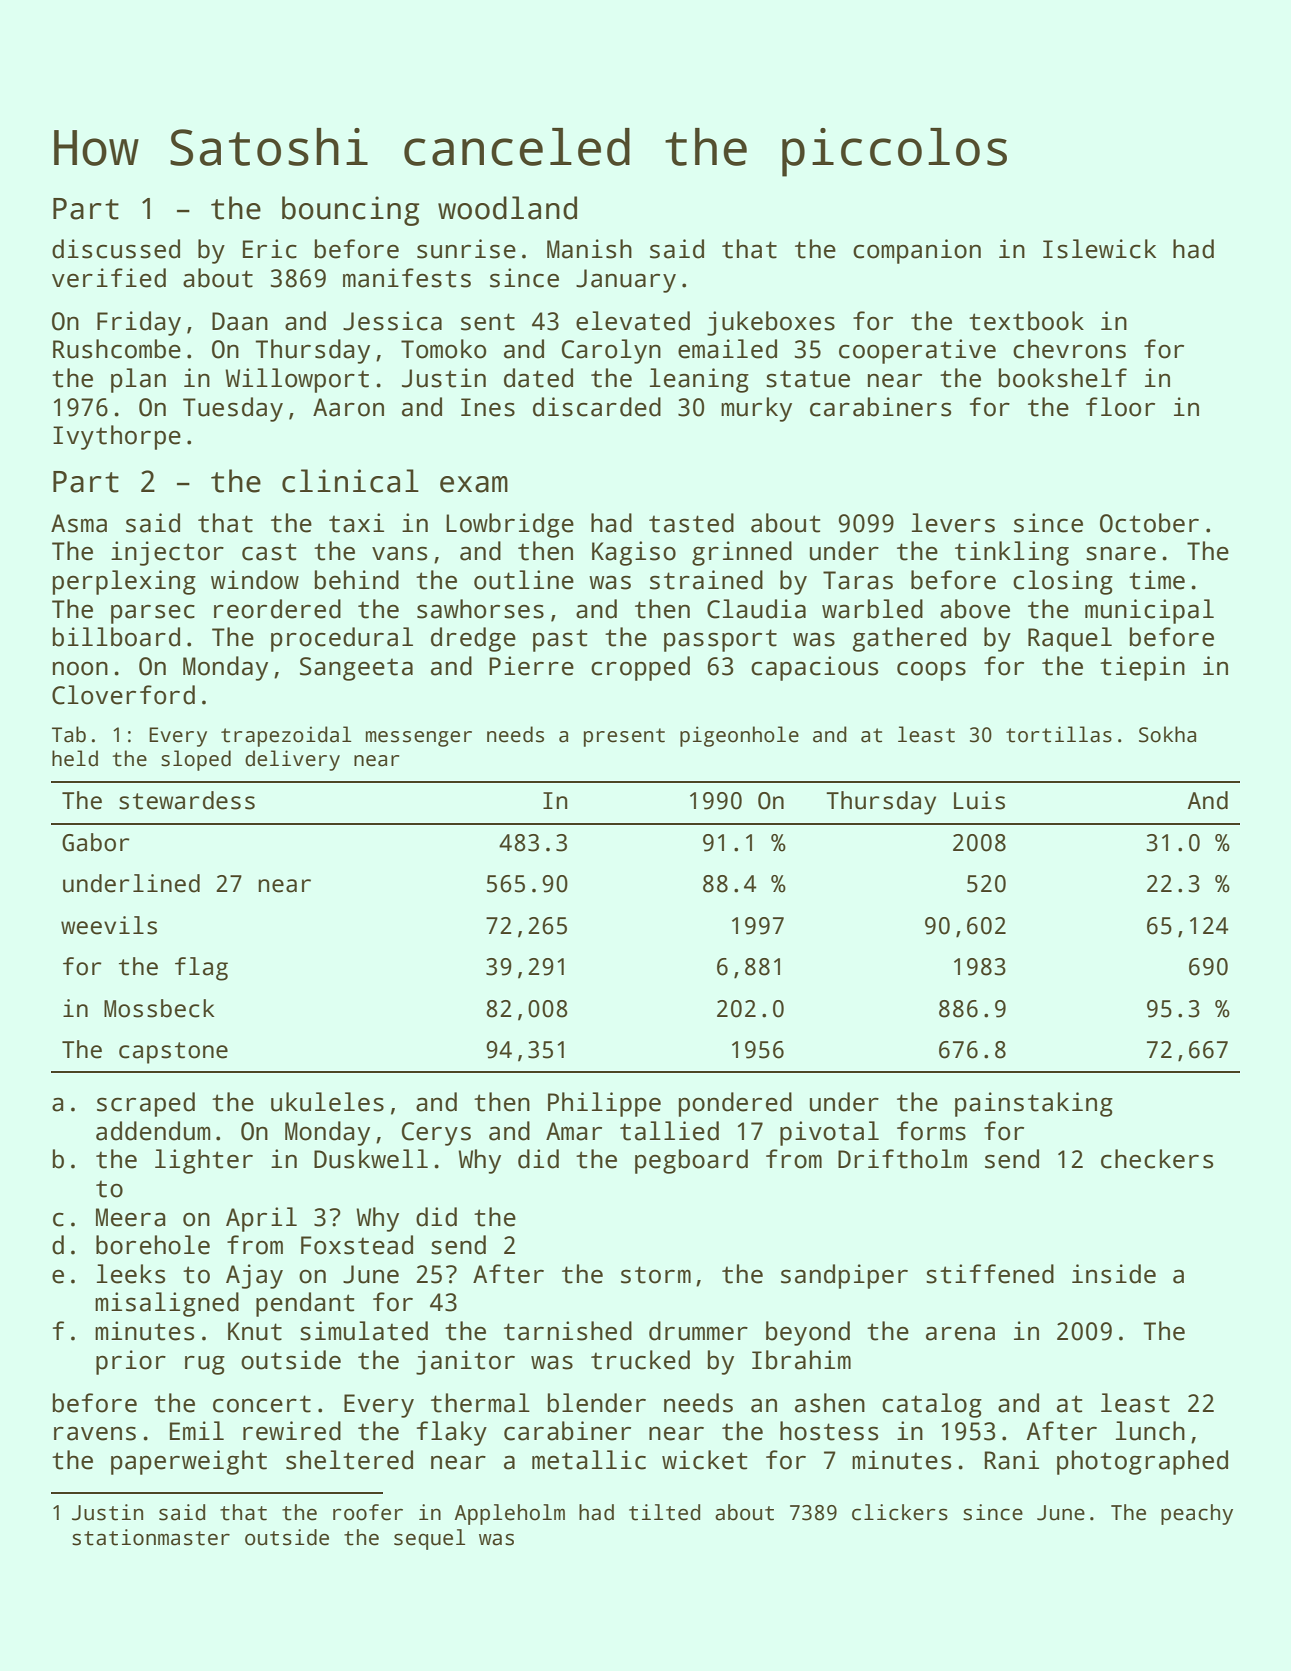 This screenshot has height=1671, width=1291. I want to click on Islewick, so click(1099, 249).
